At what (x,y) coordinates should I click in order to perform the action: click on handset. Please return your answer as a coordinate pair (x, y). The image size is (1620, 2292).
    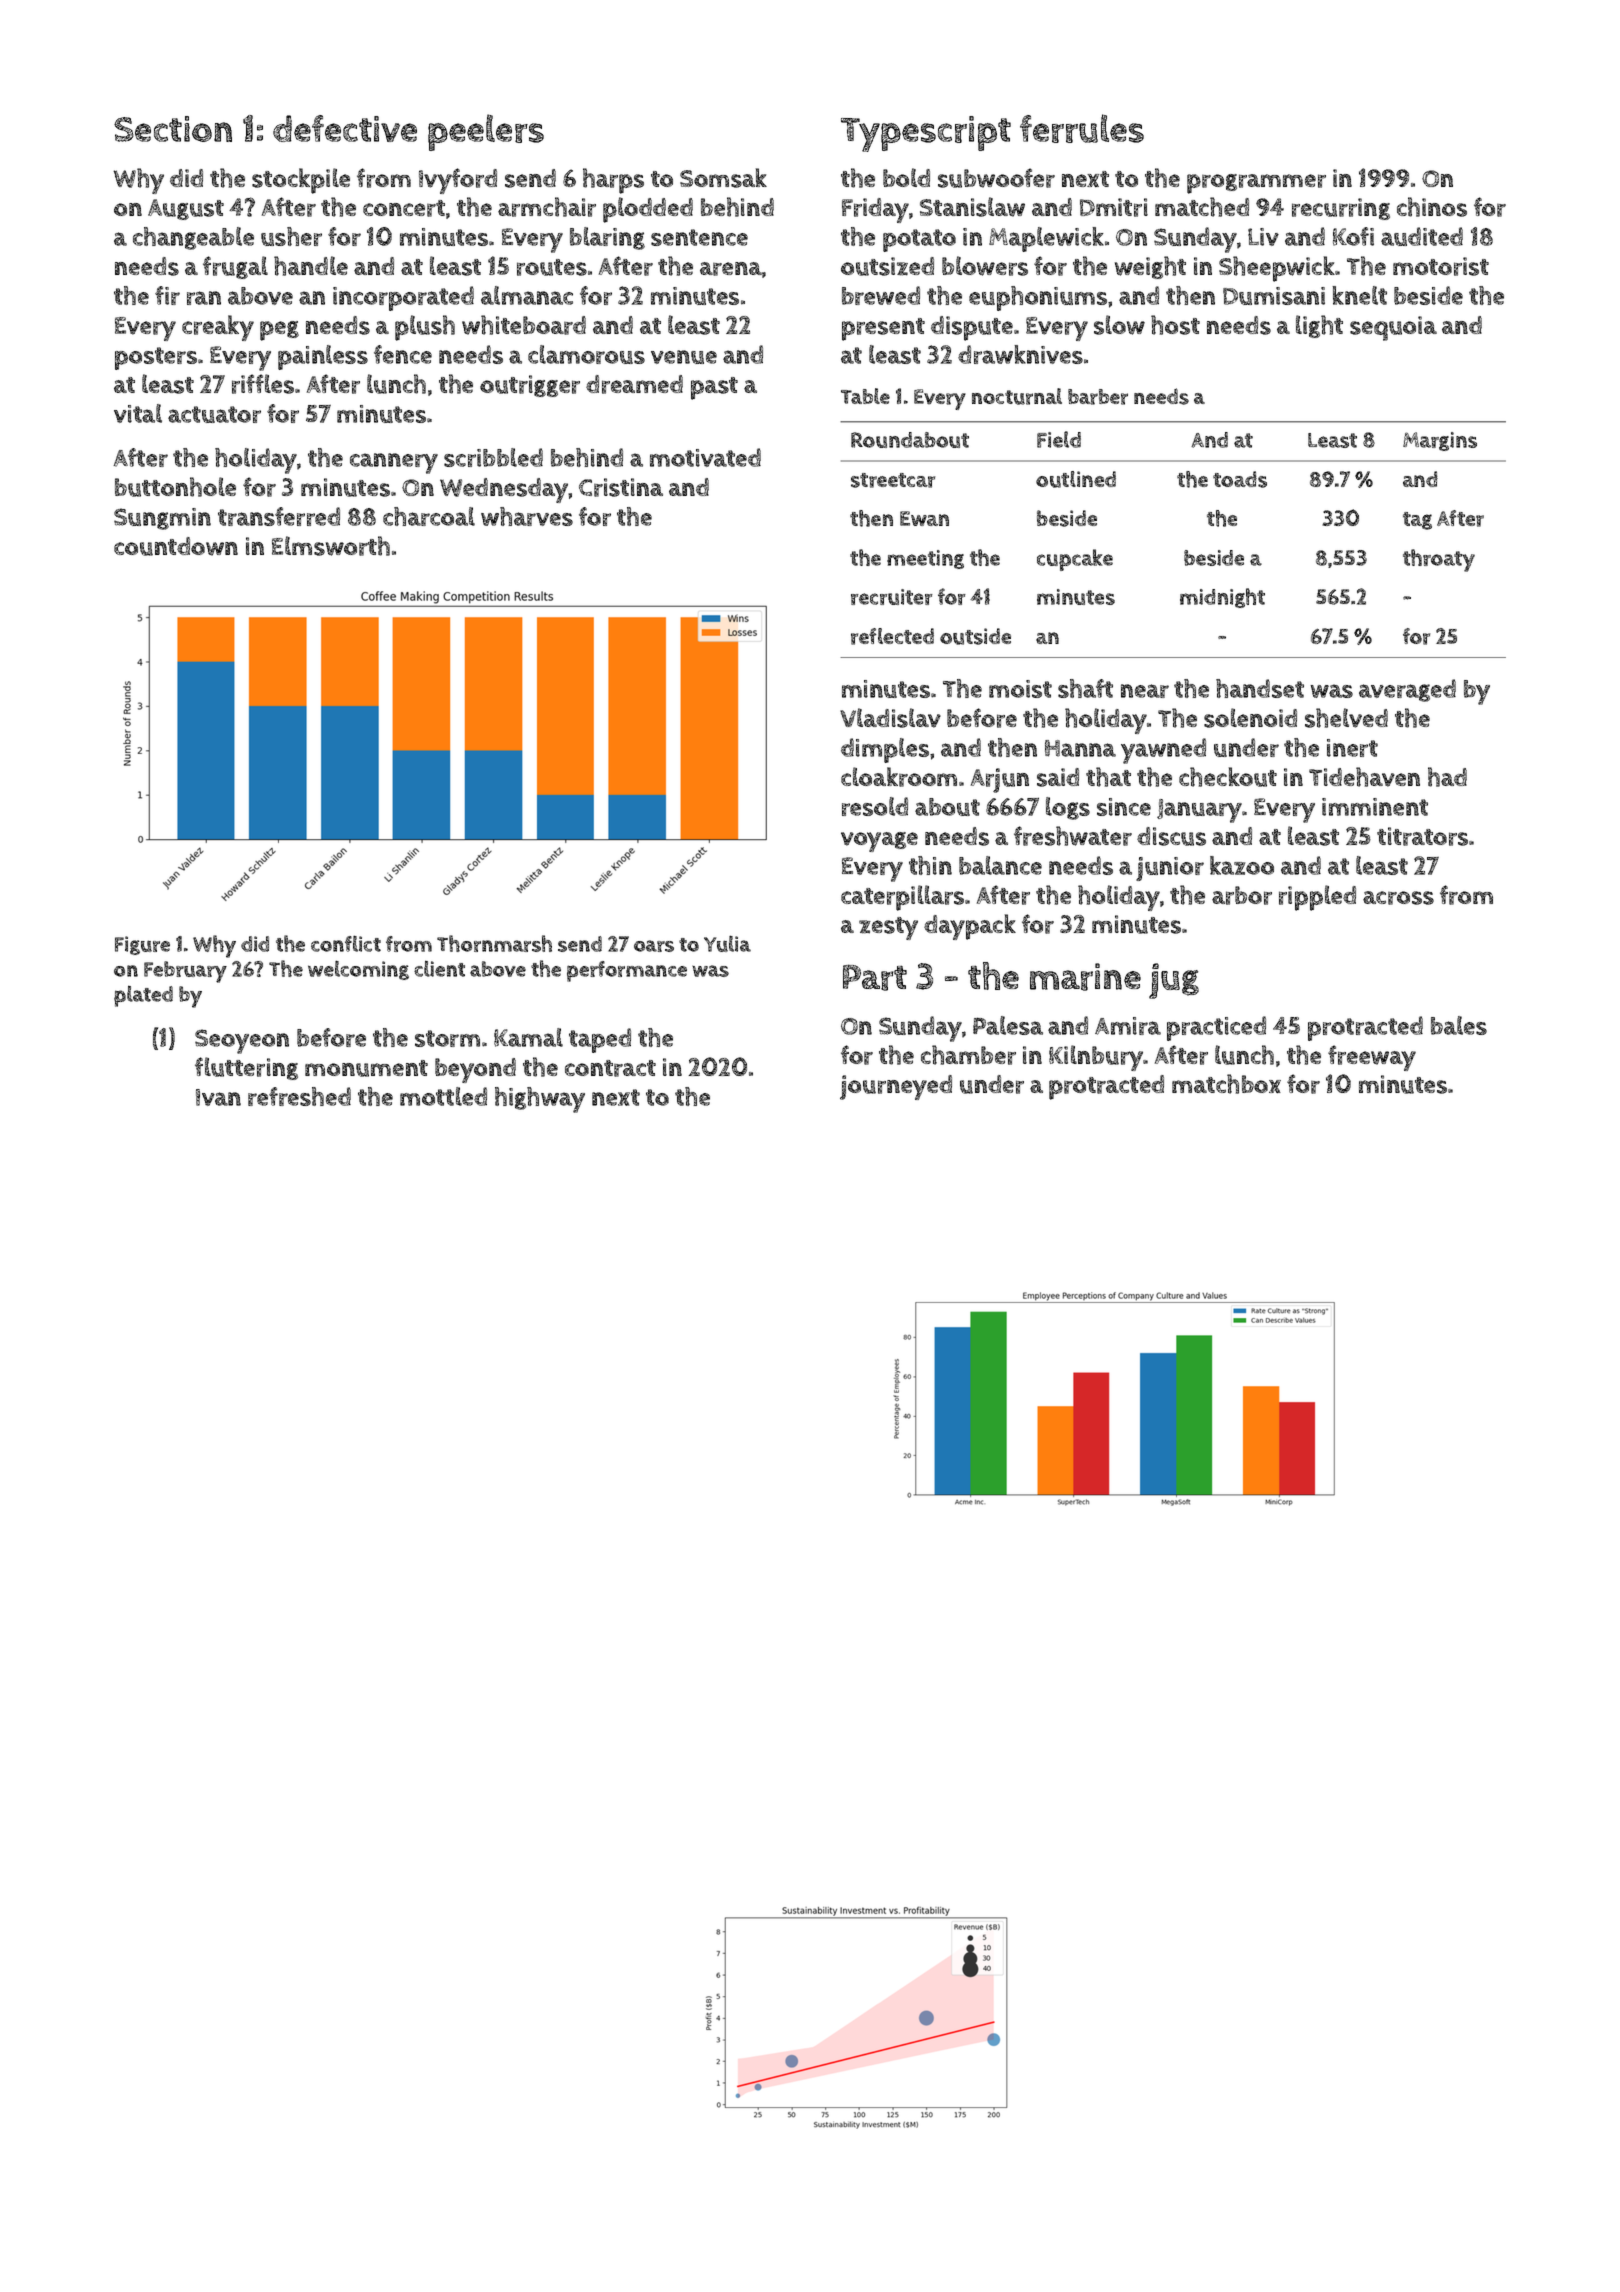
    Looking at the image, I should click on (1260, 688).
